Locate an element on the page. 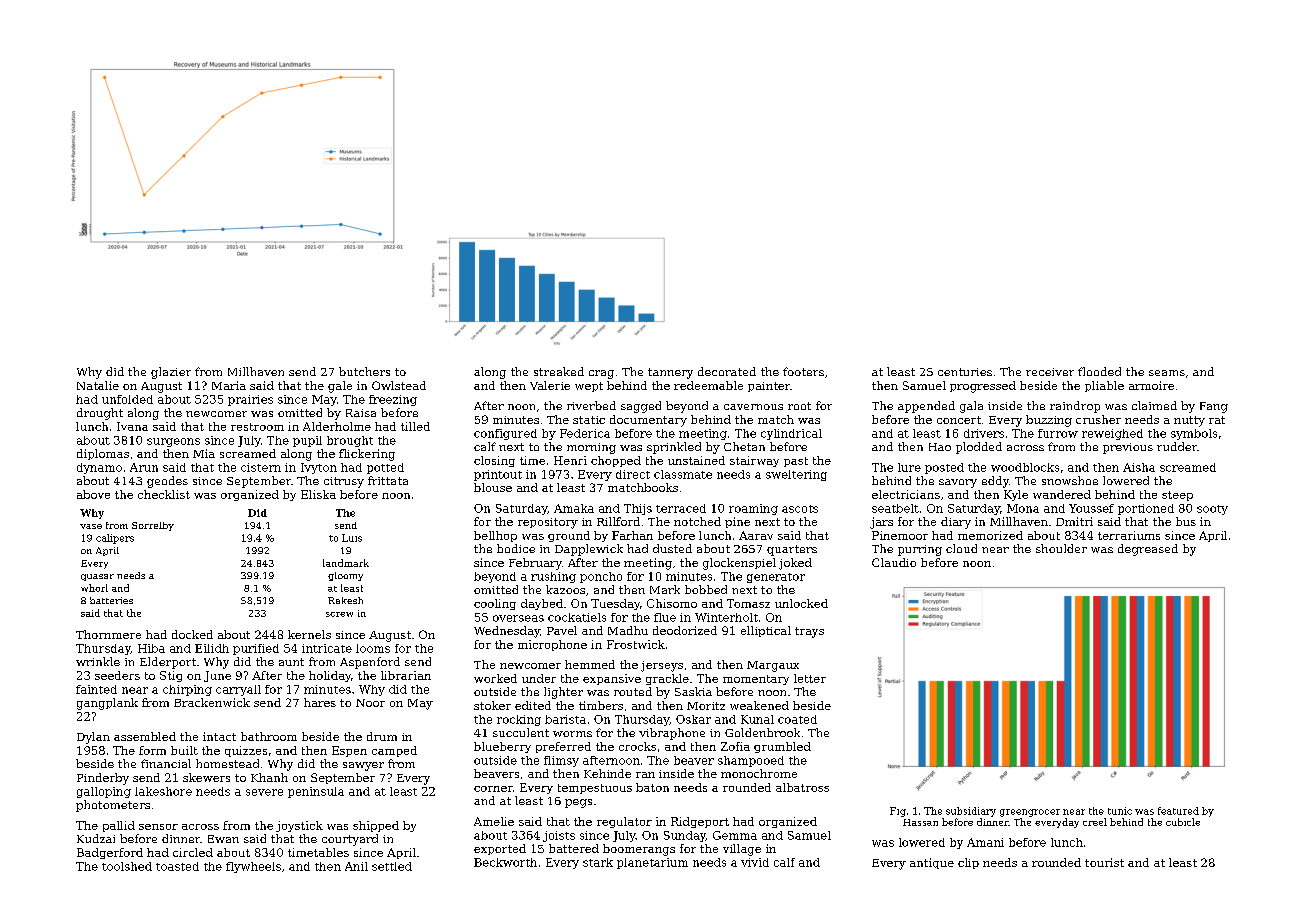 The height and width of the image is (924, 1308). letter is located at coordinates (810, 678).
